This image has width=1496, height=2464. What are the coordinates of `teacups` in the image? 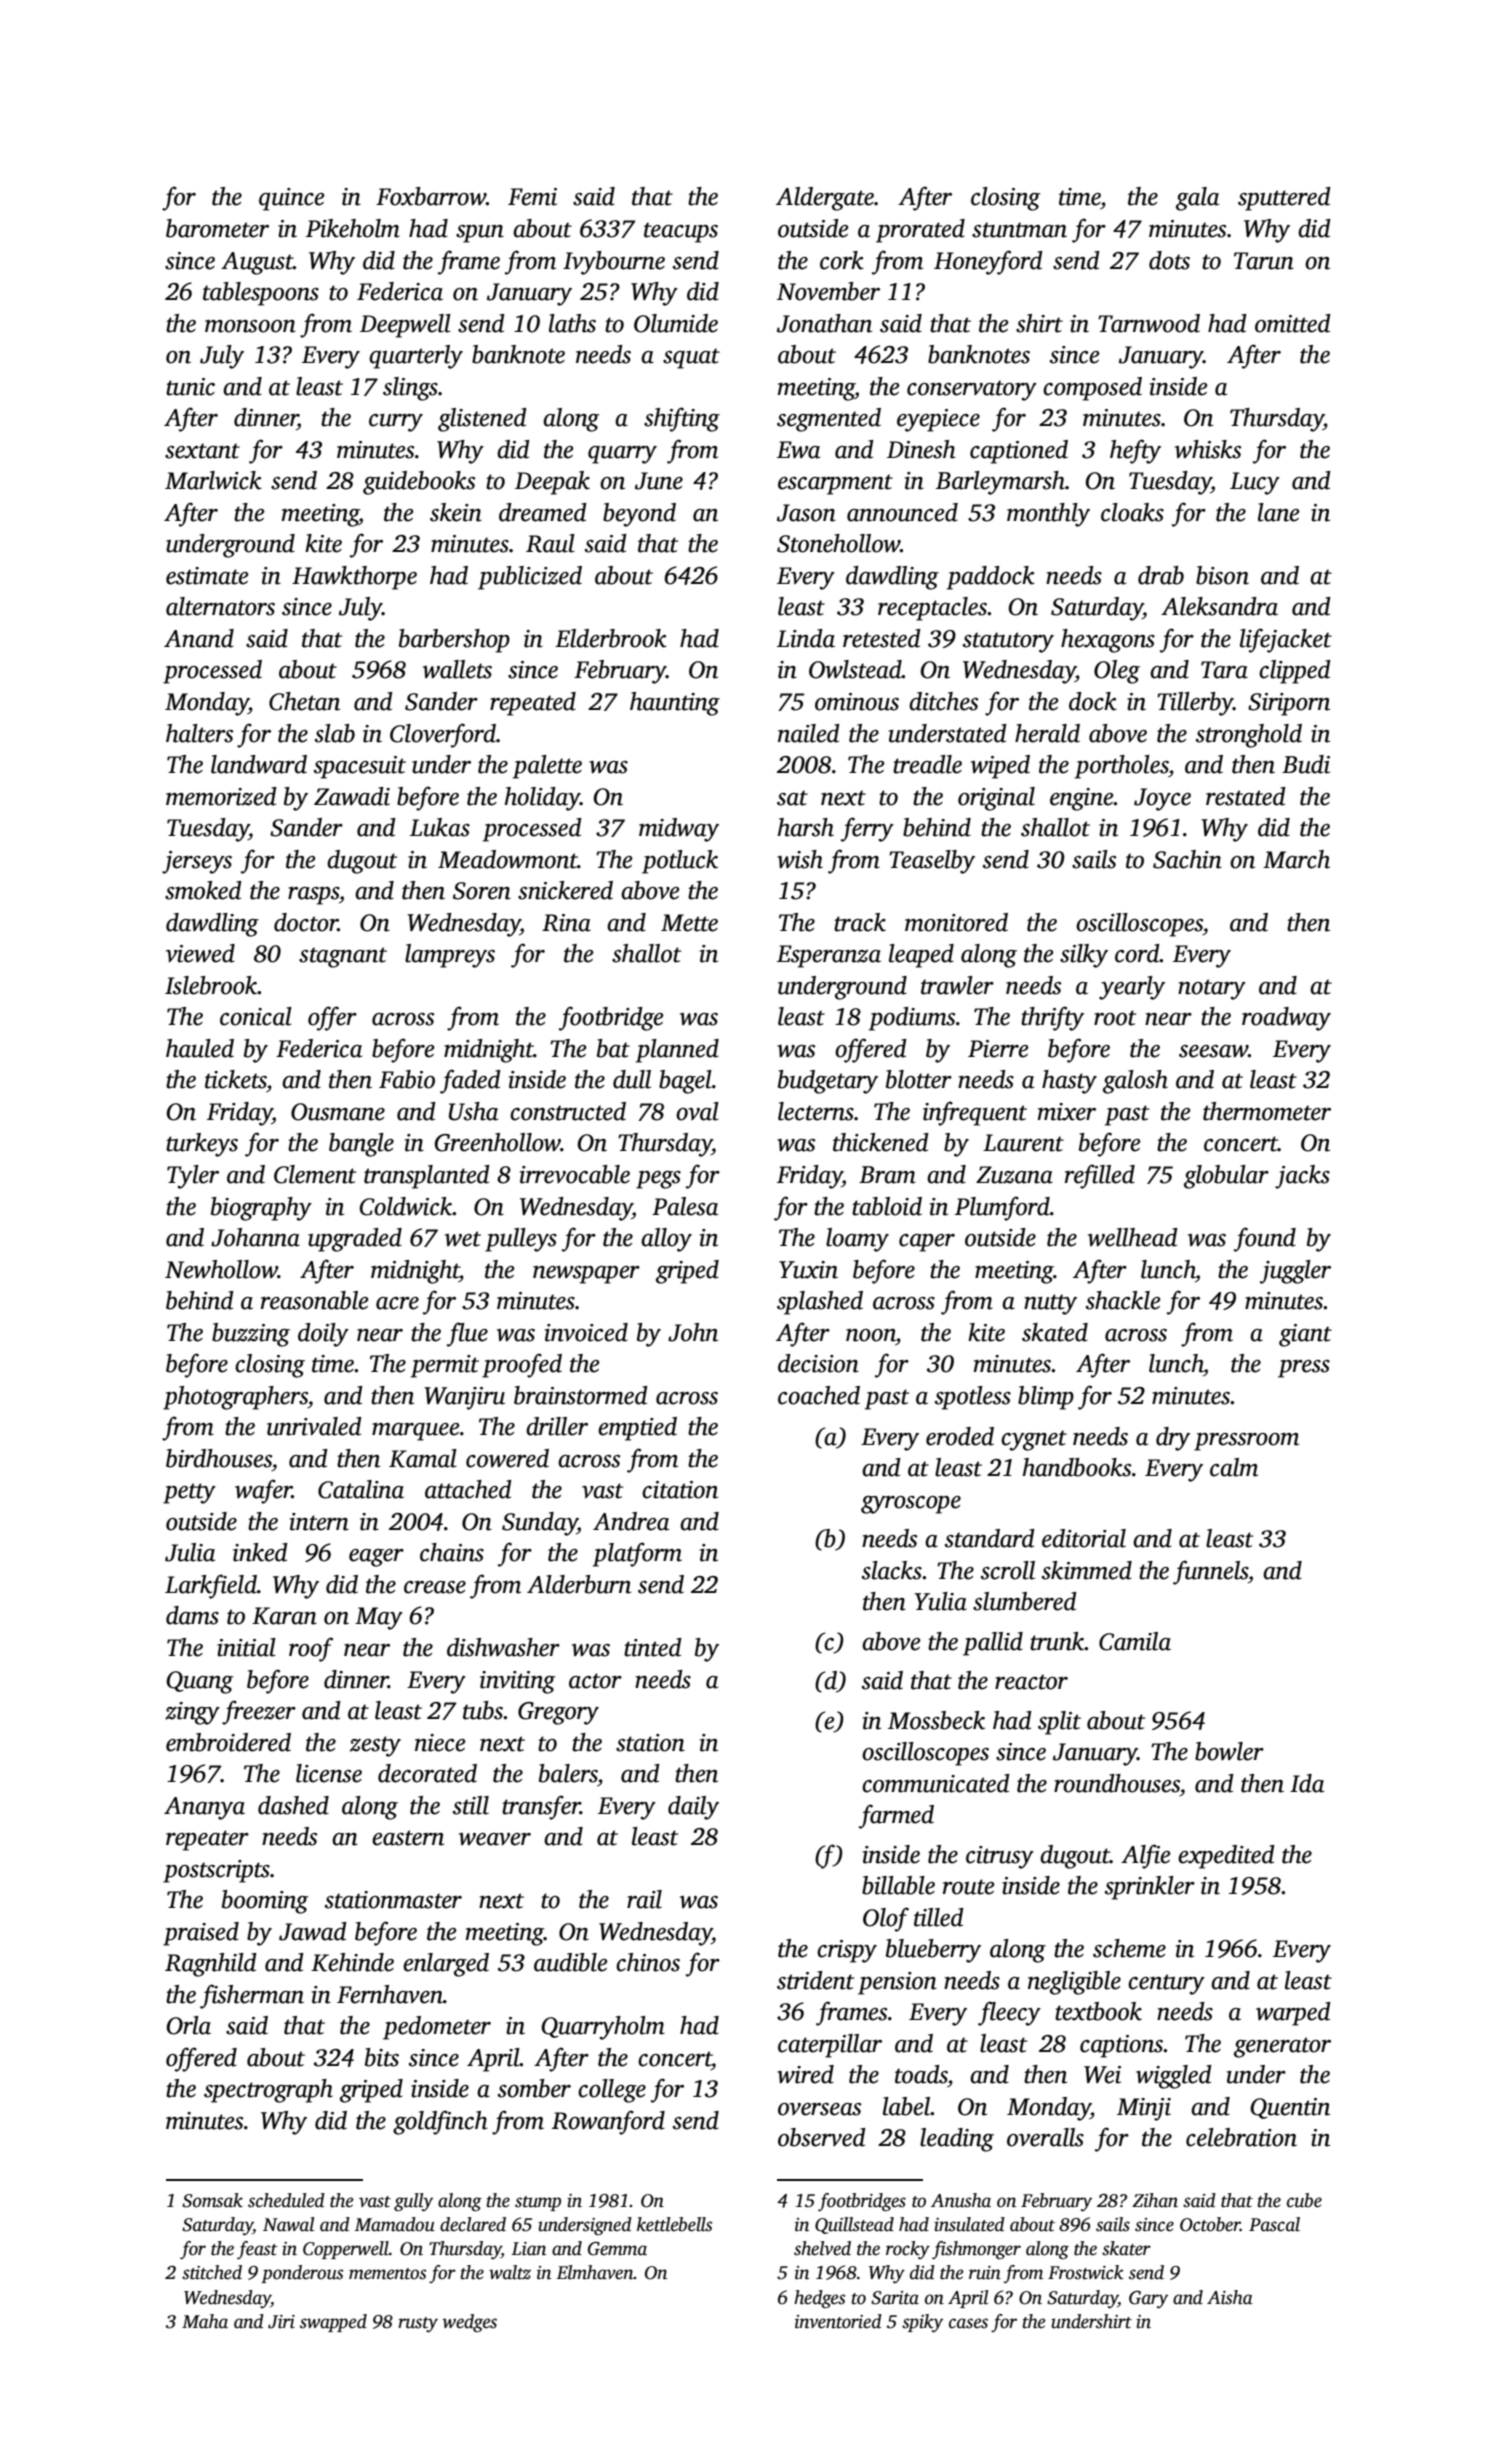 It's located at (681, 232).
